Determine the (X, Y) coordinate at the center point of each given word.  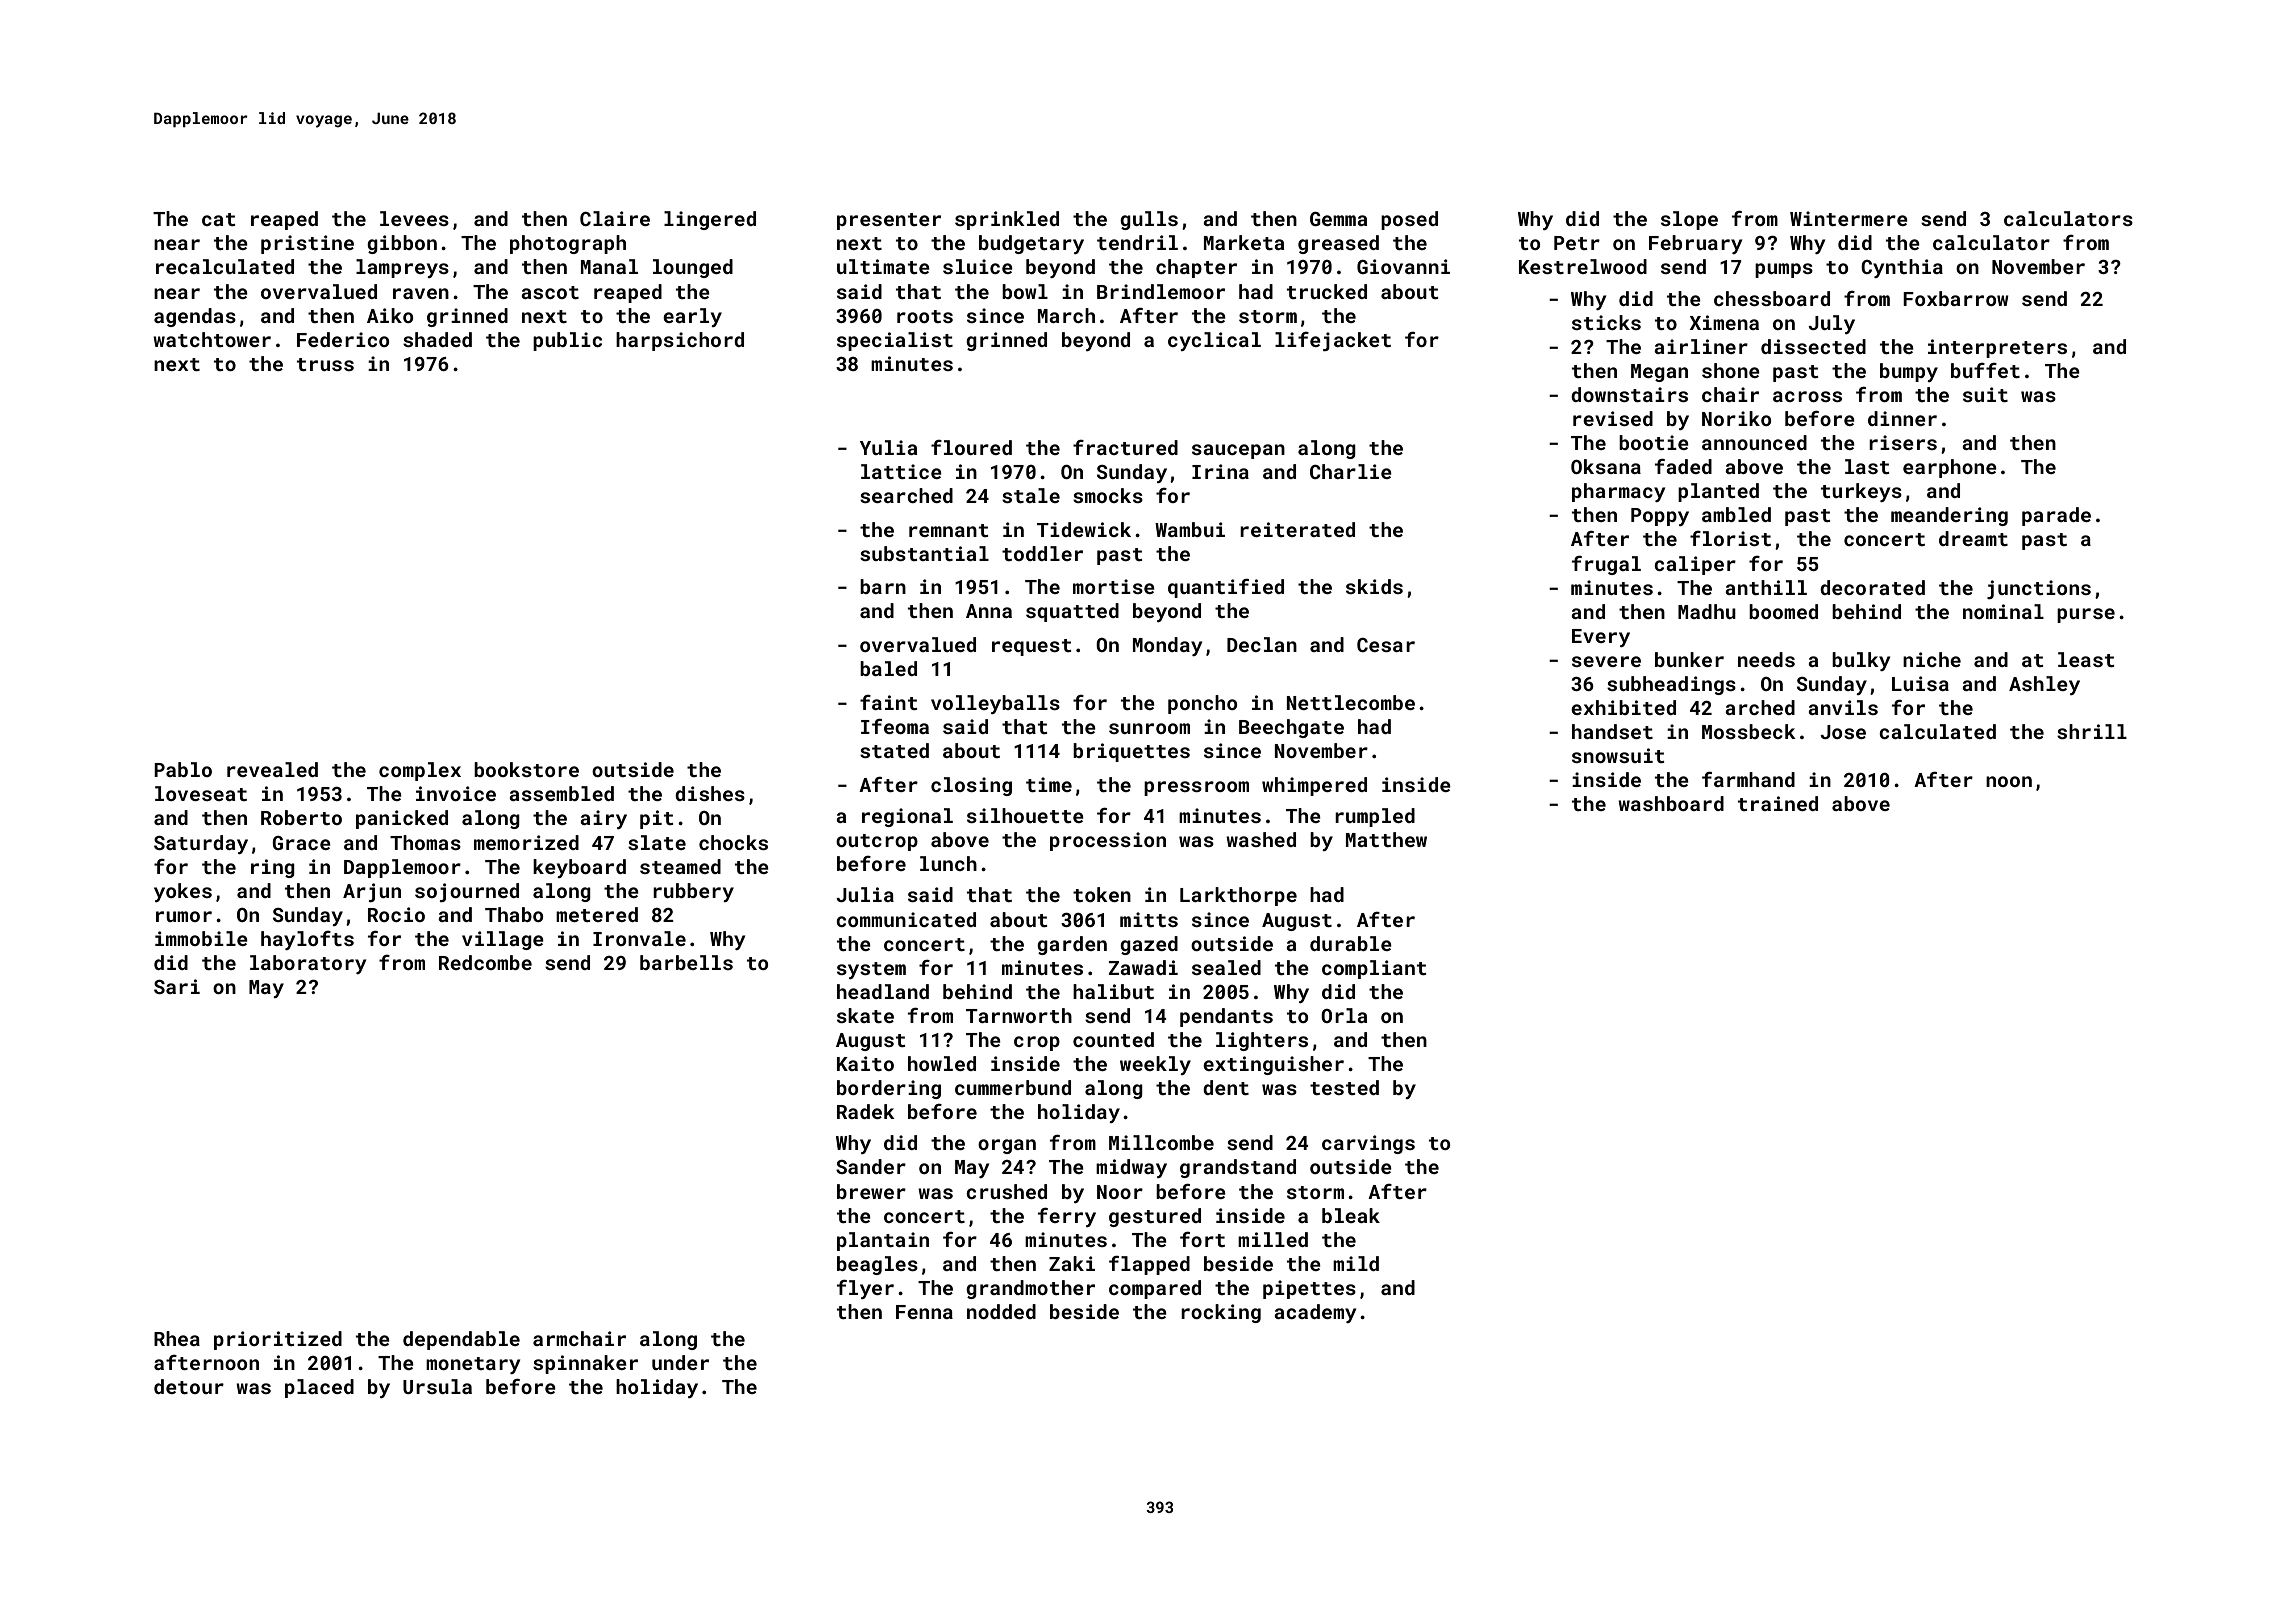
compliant (1374, 969)
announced (1754, 442)
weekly (1155, 1065)
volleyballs (995, 704)
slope (1689, 220)
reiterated (1297, 529)
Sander (871, 1166)
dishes (710, 793)
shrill (2092, 731)
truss (325, 364)
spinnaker (585, 1364)
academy (1315, 1313)
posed (1409, 220)
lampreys (402, 268)
